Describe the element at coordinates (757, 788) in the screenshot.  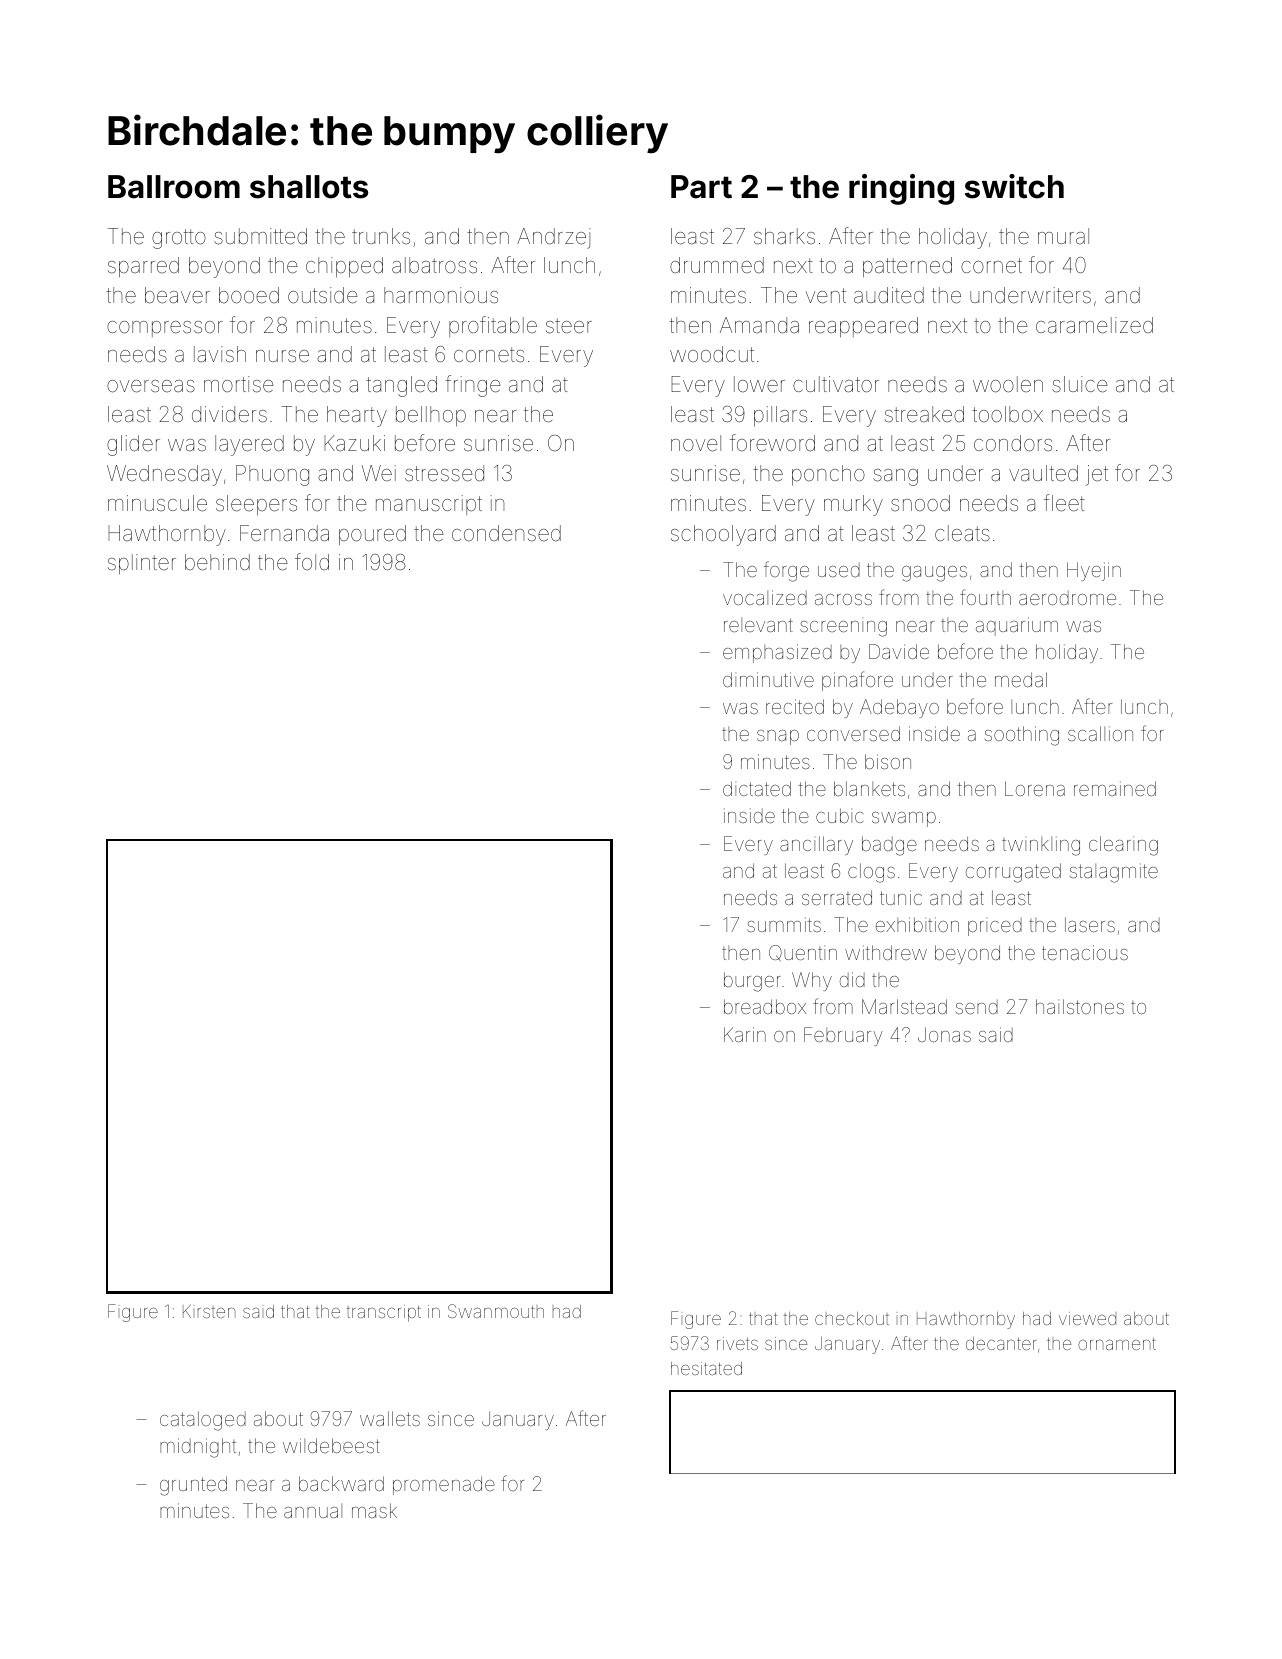
I see `dictated` at that location.
